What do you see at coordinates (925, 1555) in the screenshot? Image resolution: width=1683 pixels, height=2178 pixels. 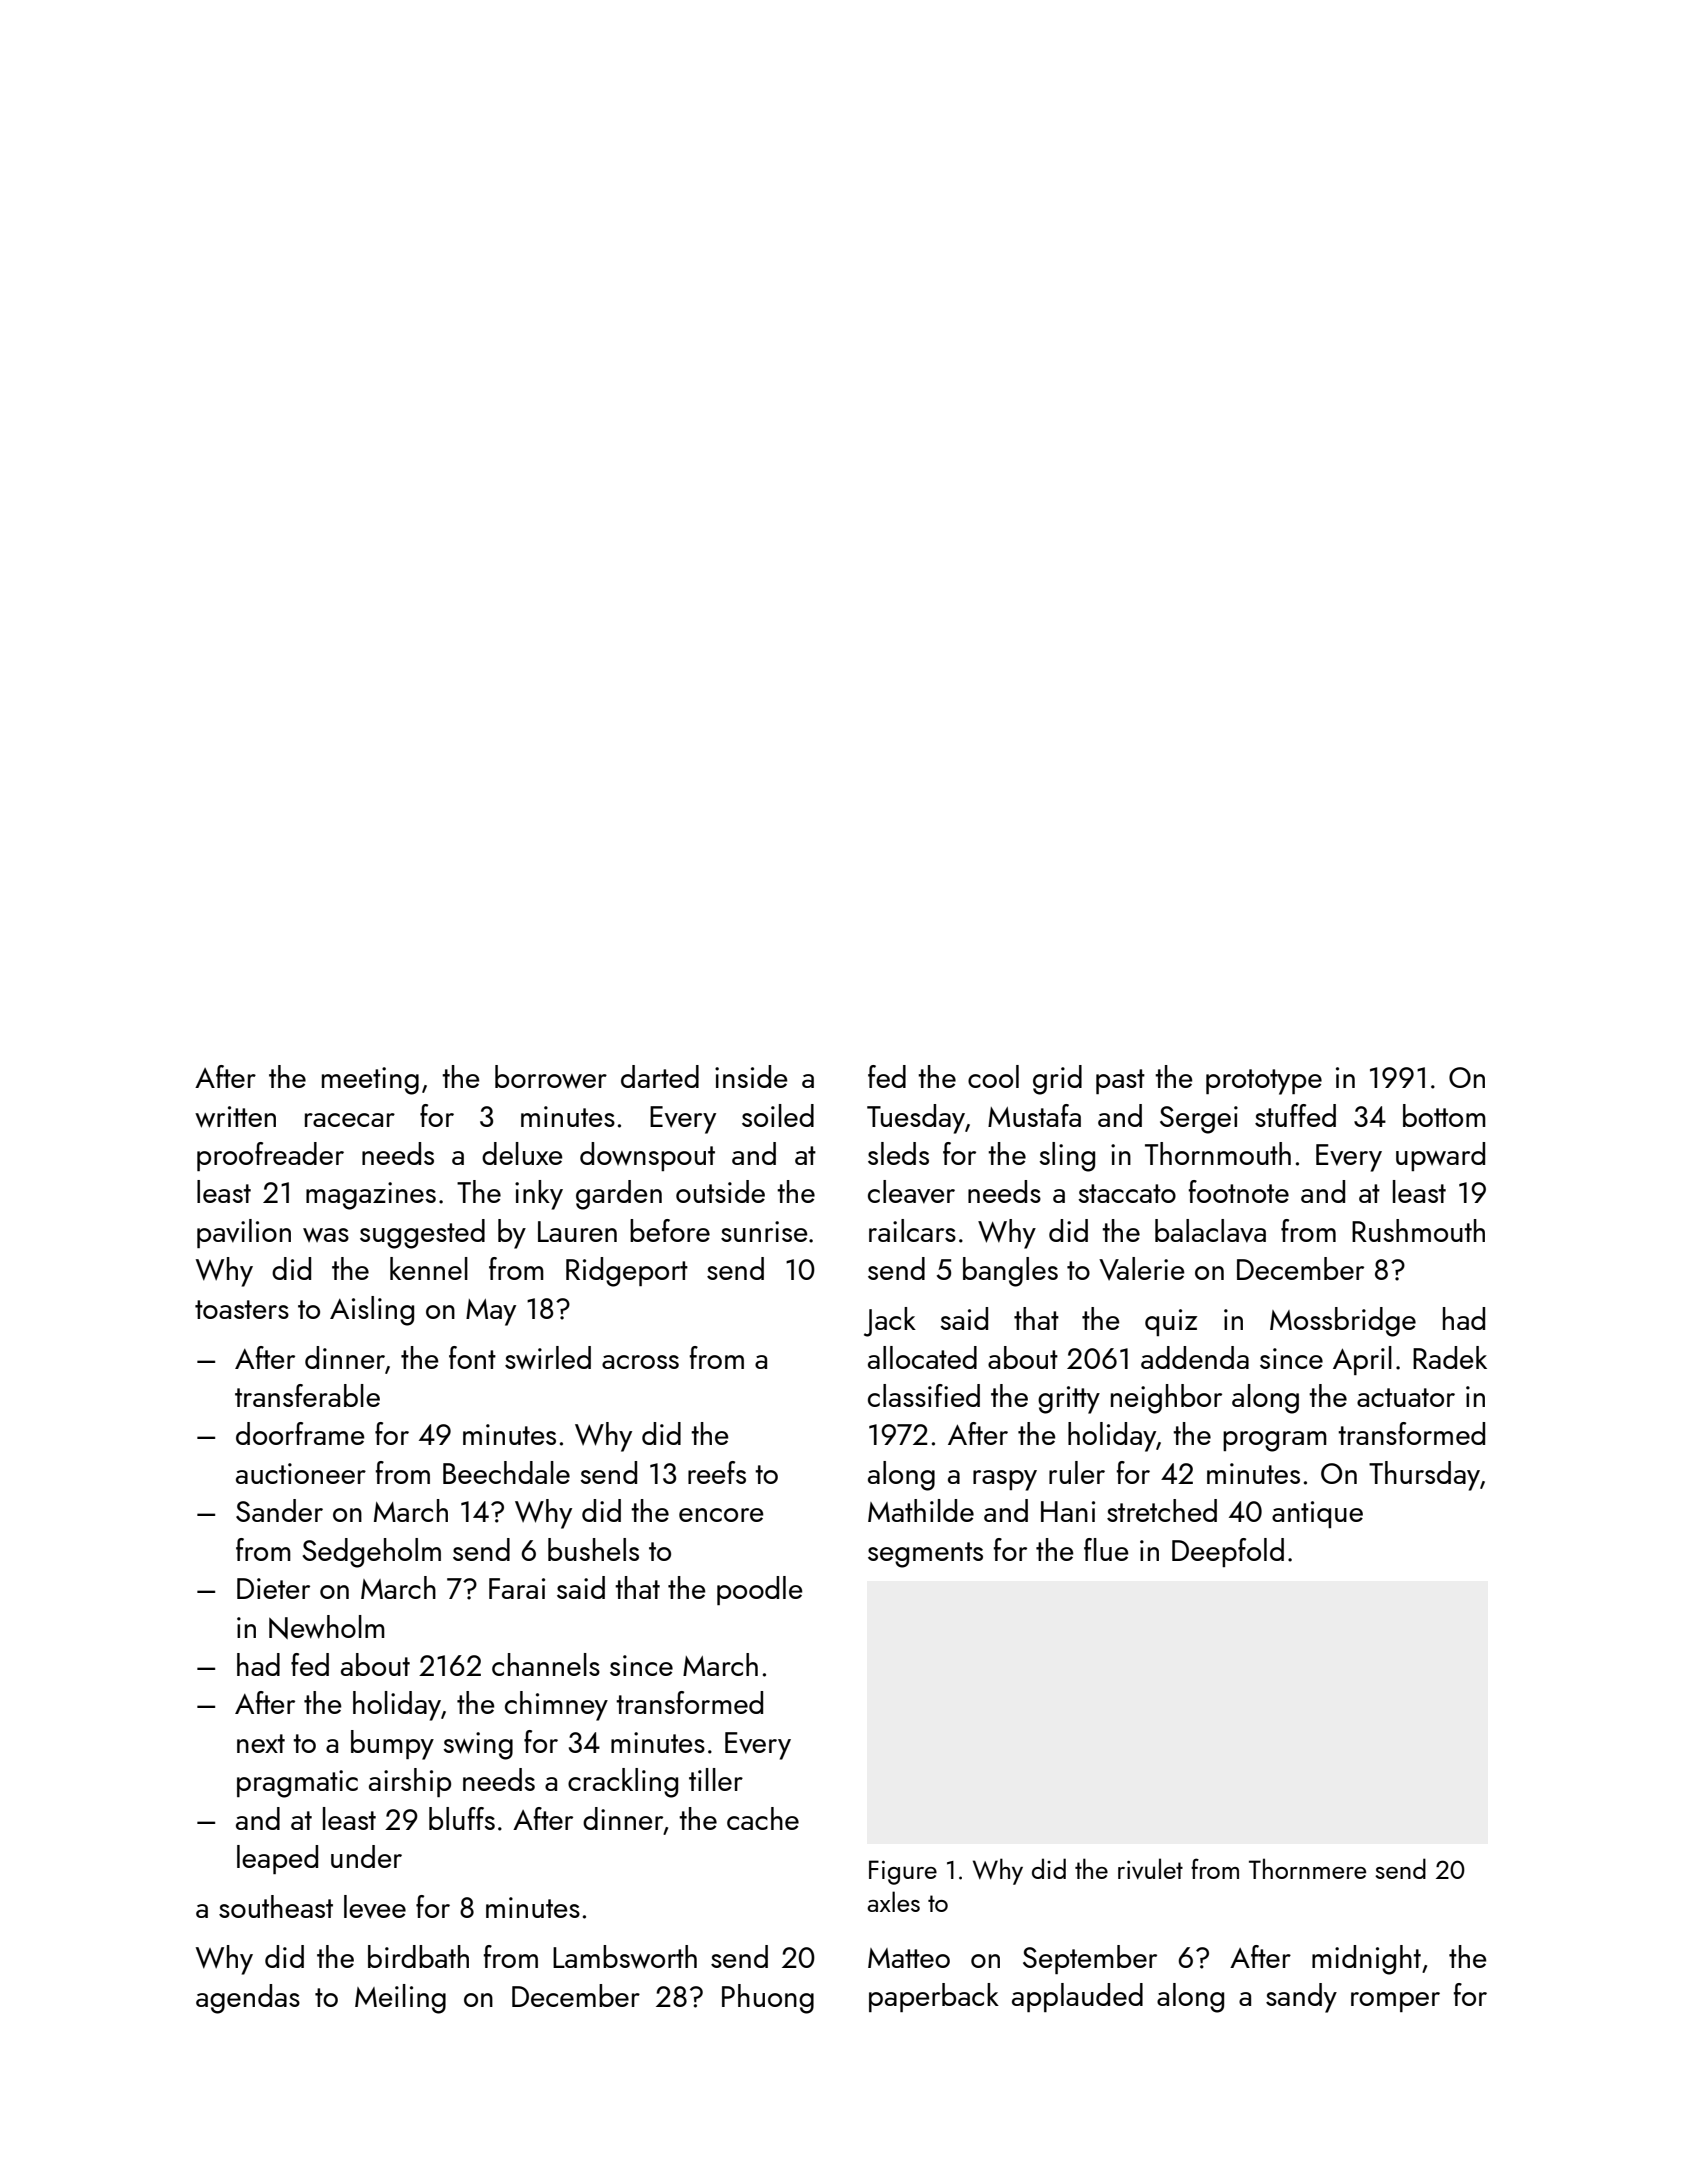 I see `segments` at bounding box center [925, 1555].
